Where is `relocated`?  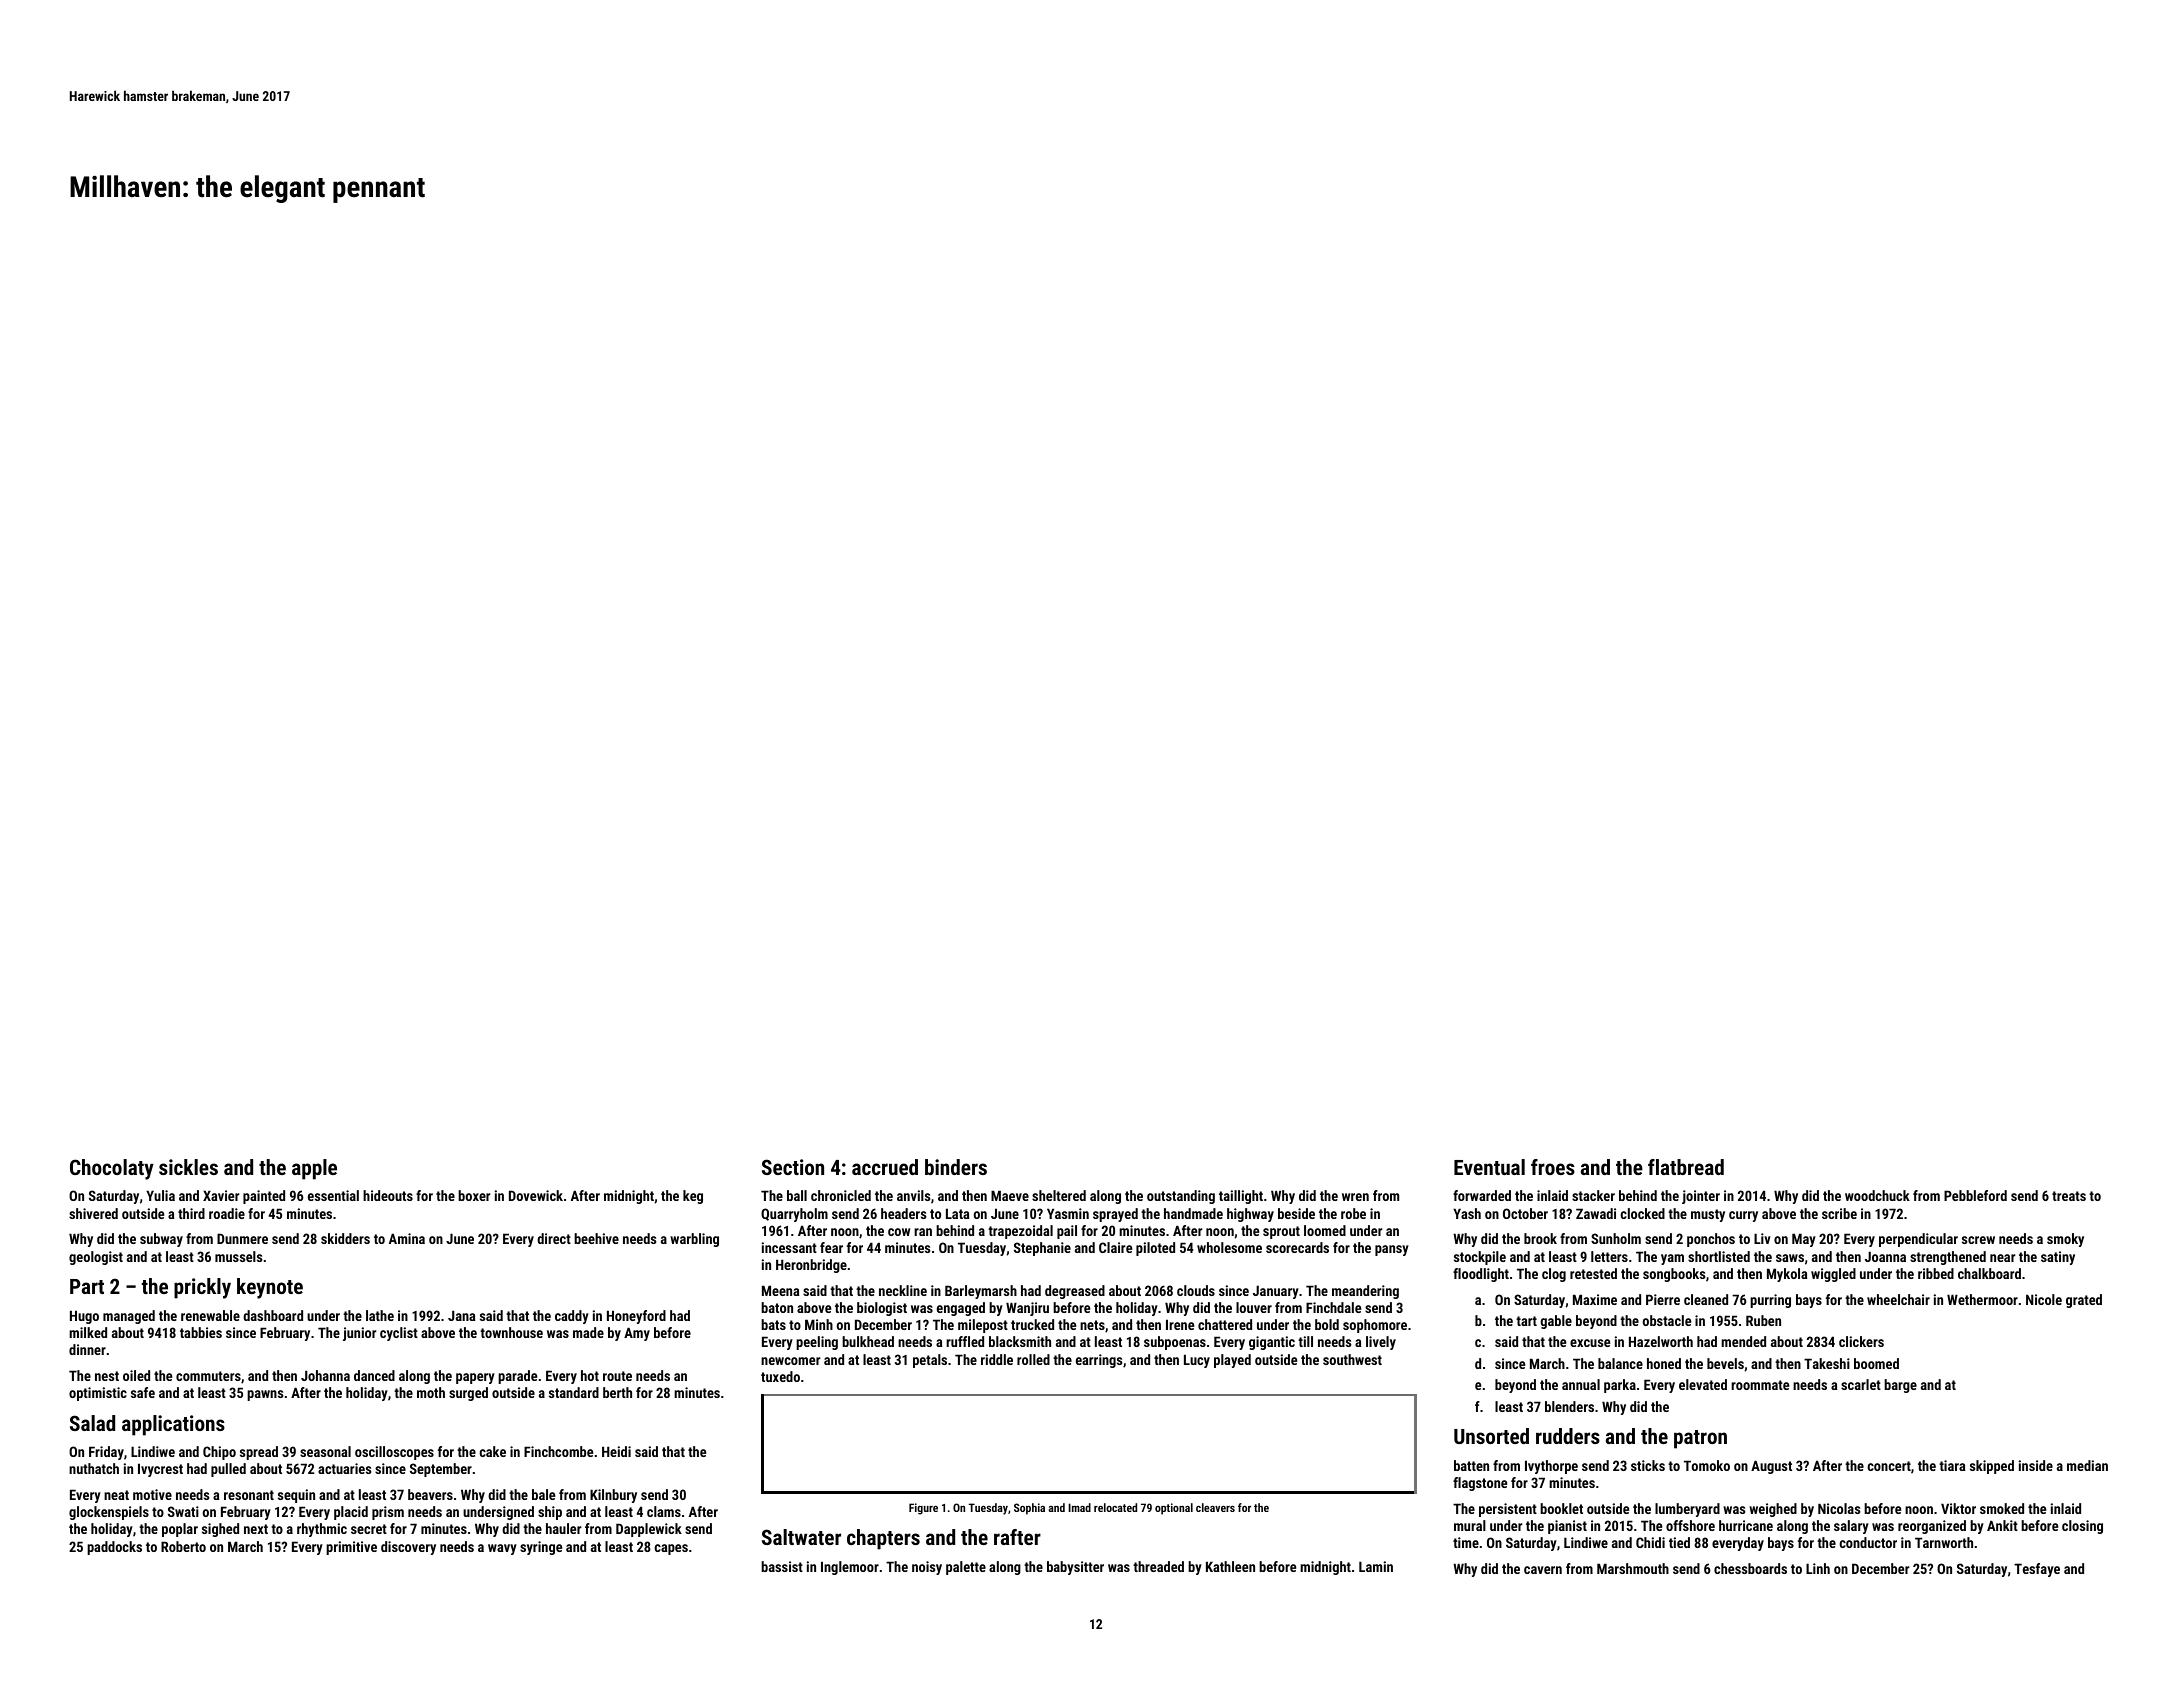
relocated is located at coordinates (1115, 1507).
